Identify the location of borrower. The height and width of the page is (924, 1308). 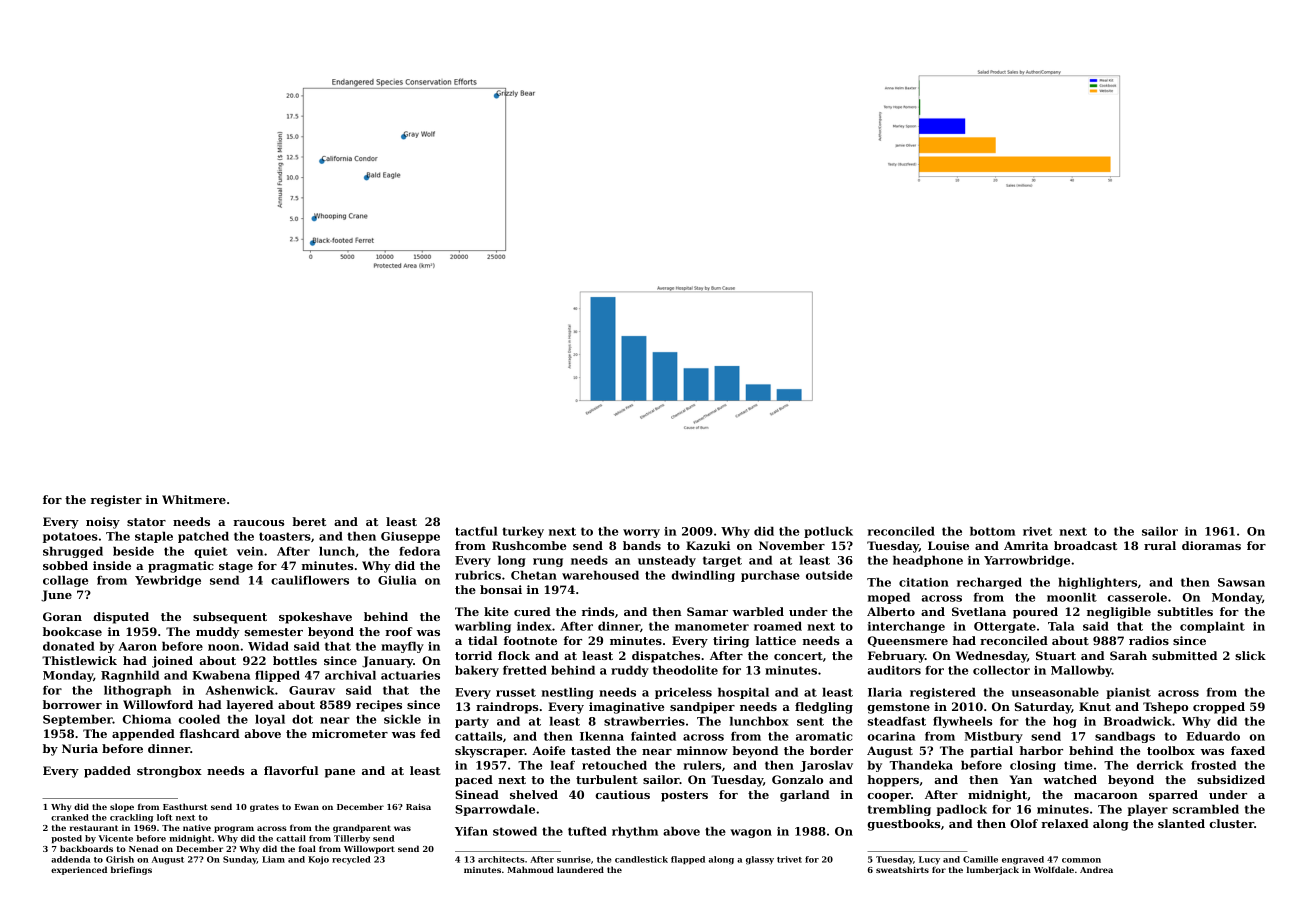
(72, 704).
